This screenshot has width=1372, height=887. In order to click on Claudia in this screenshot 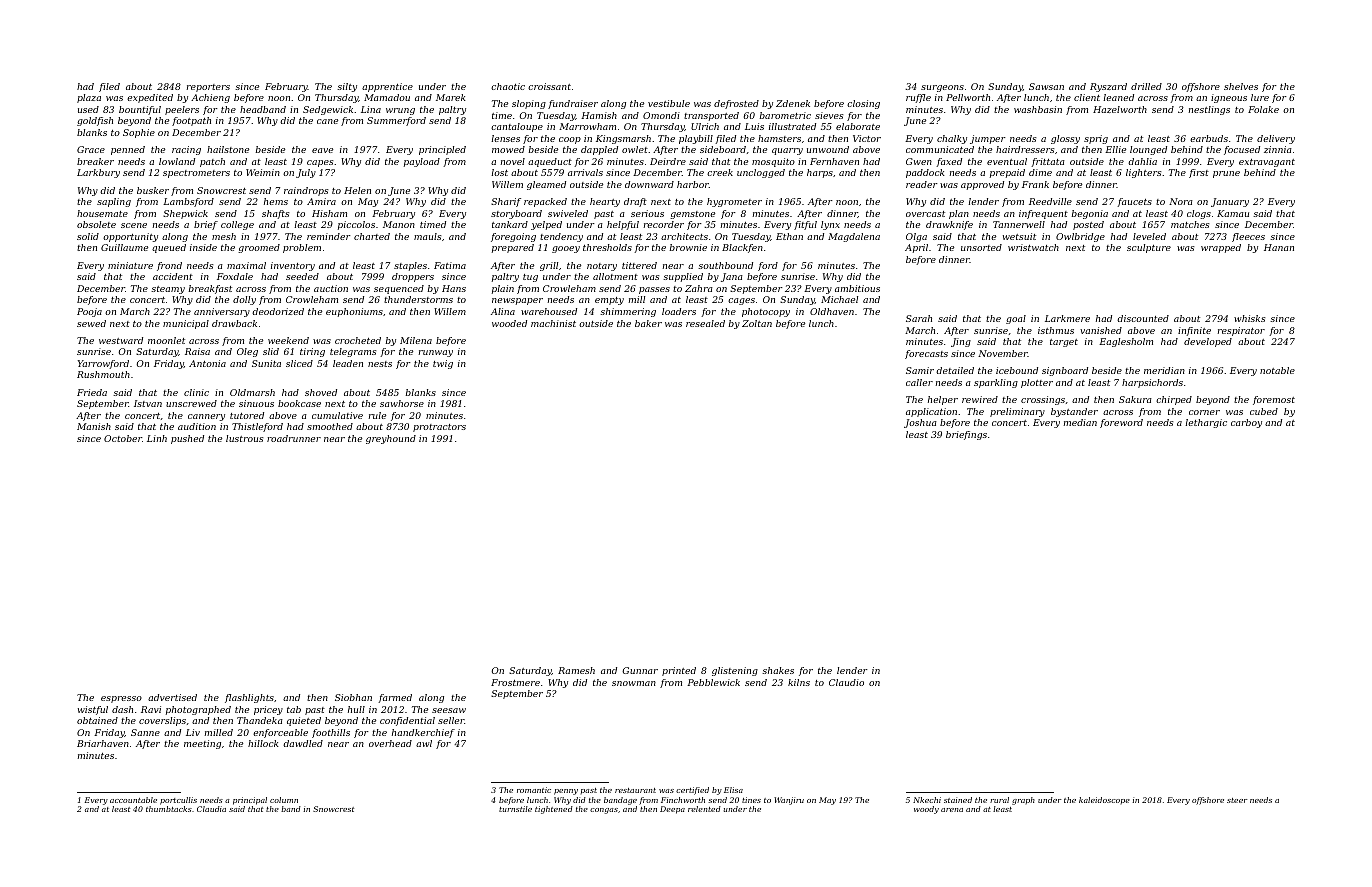, I will do `click(211, 809)`.
